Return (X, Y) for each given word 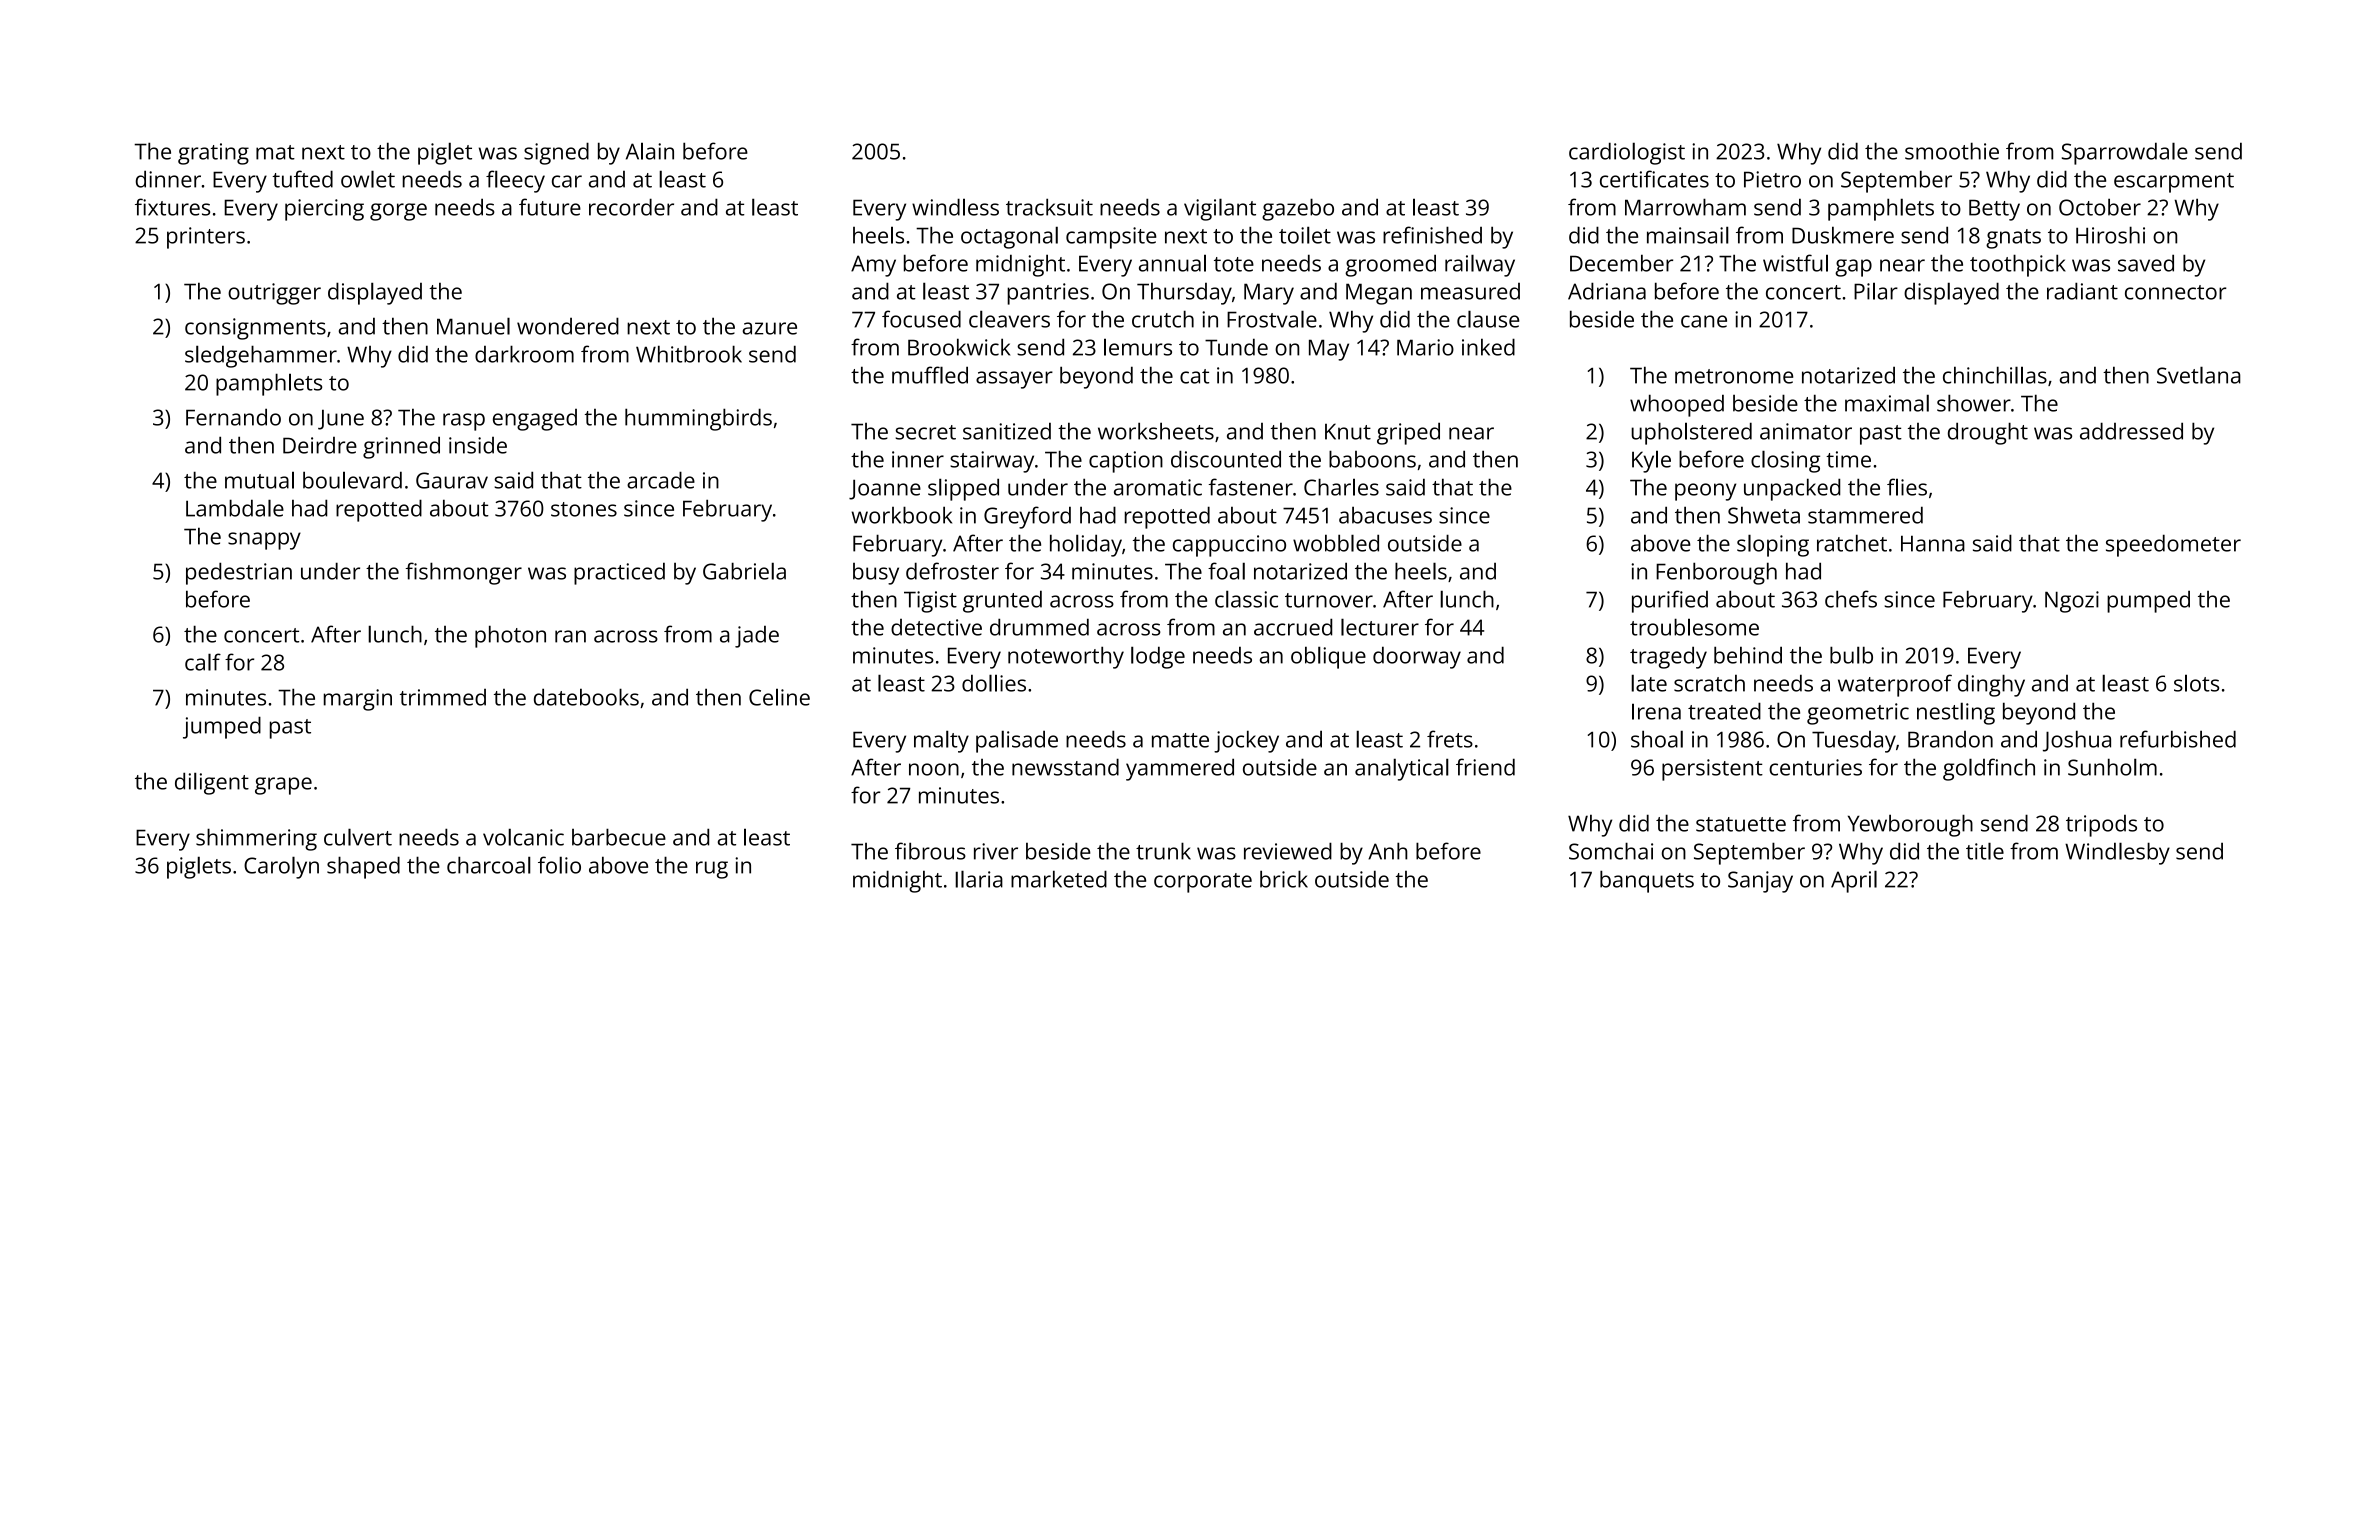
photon (510, 636)
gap (1853, 268)
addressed (2131, 431)
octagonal (1009, 237)
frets (1450, 739)
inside (478, 445)
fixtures (172, 207)
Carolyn (281, 867)
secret (926, 432)
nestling (1956, 713)
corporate (1203, 883)
